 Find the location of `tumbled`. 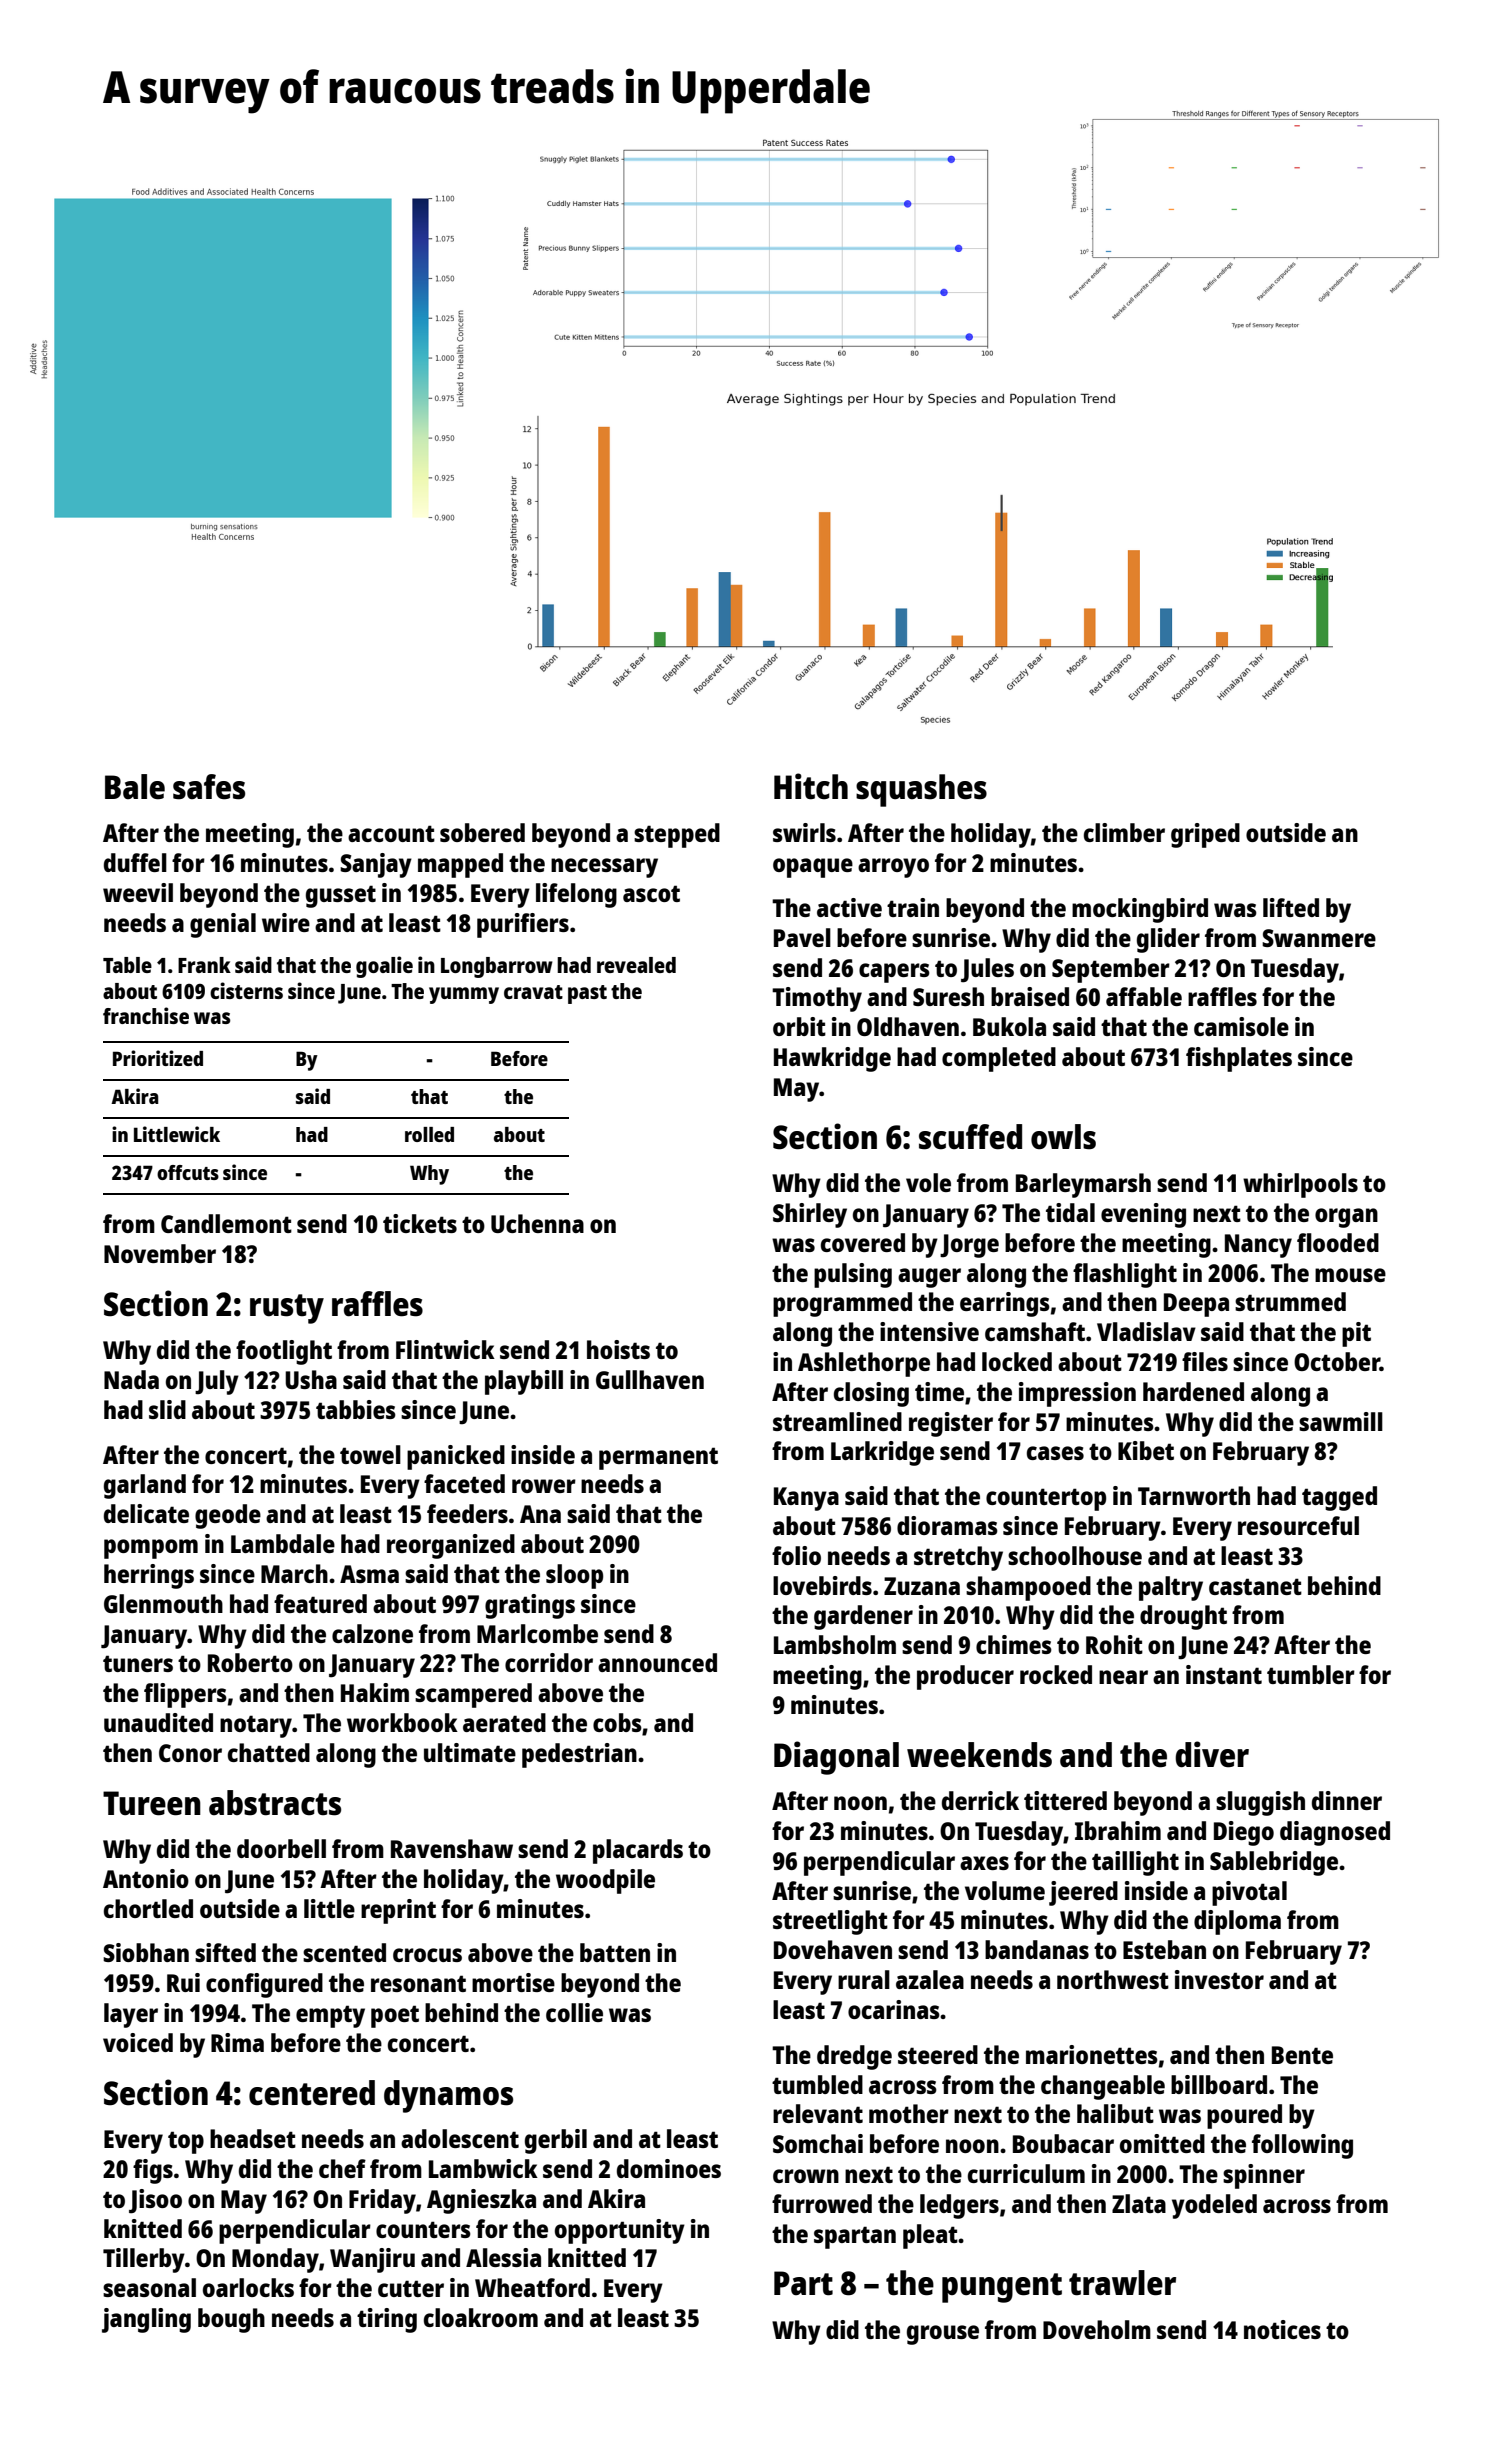

tumbled is located at coordinates (817, 2084).
